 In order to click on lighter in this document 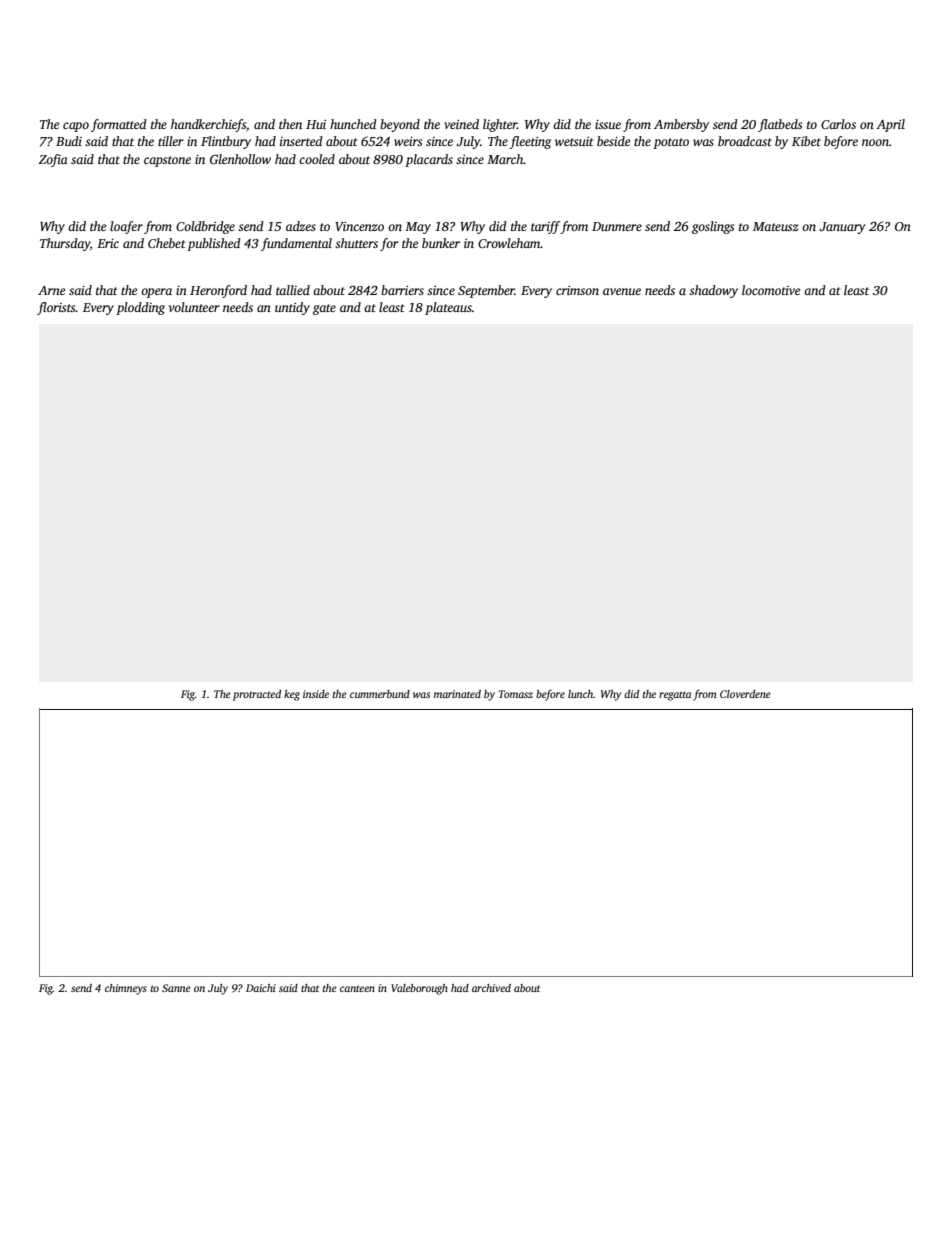, I will do `click(500, 125)`.
